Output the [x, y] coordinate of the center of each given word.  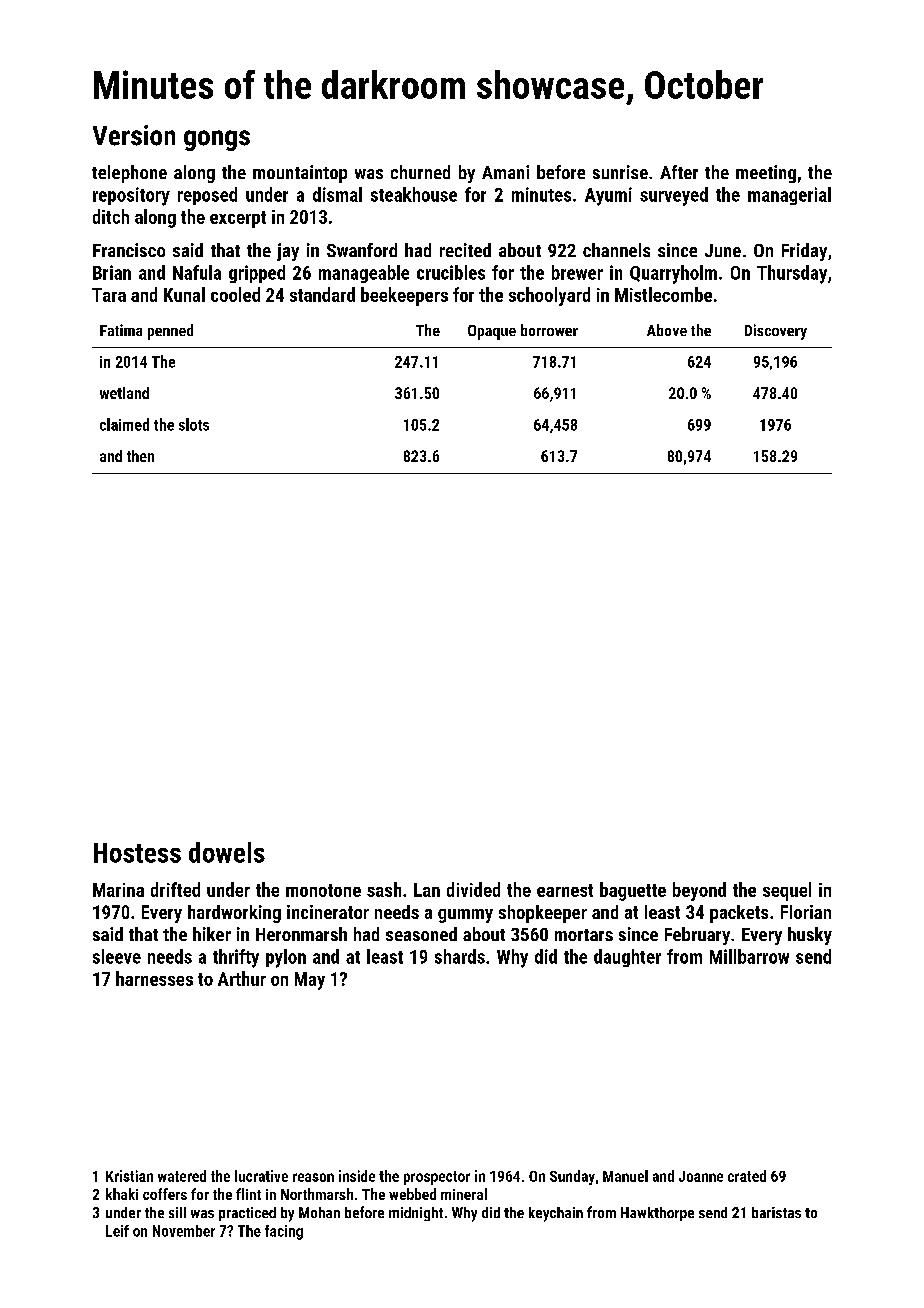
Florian [806, 912]
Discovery [776, 332]
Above [667, 330]
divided [473, 889]
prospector [437, 1178]
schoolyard [549, 296]
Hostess [137, 853]
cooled [235, 294]
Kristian [129, 1176]
